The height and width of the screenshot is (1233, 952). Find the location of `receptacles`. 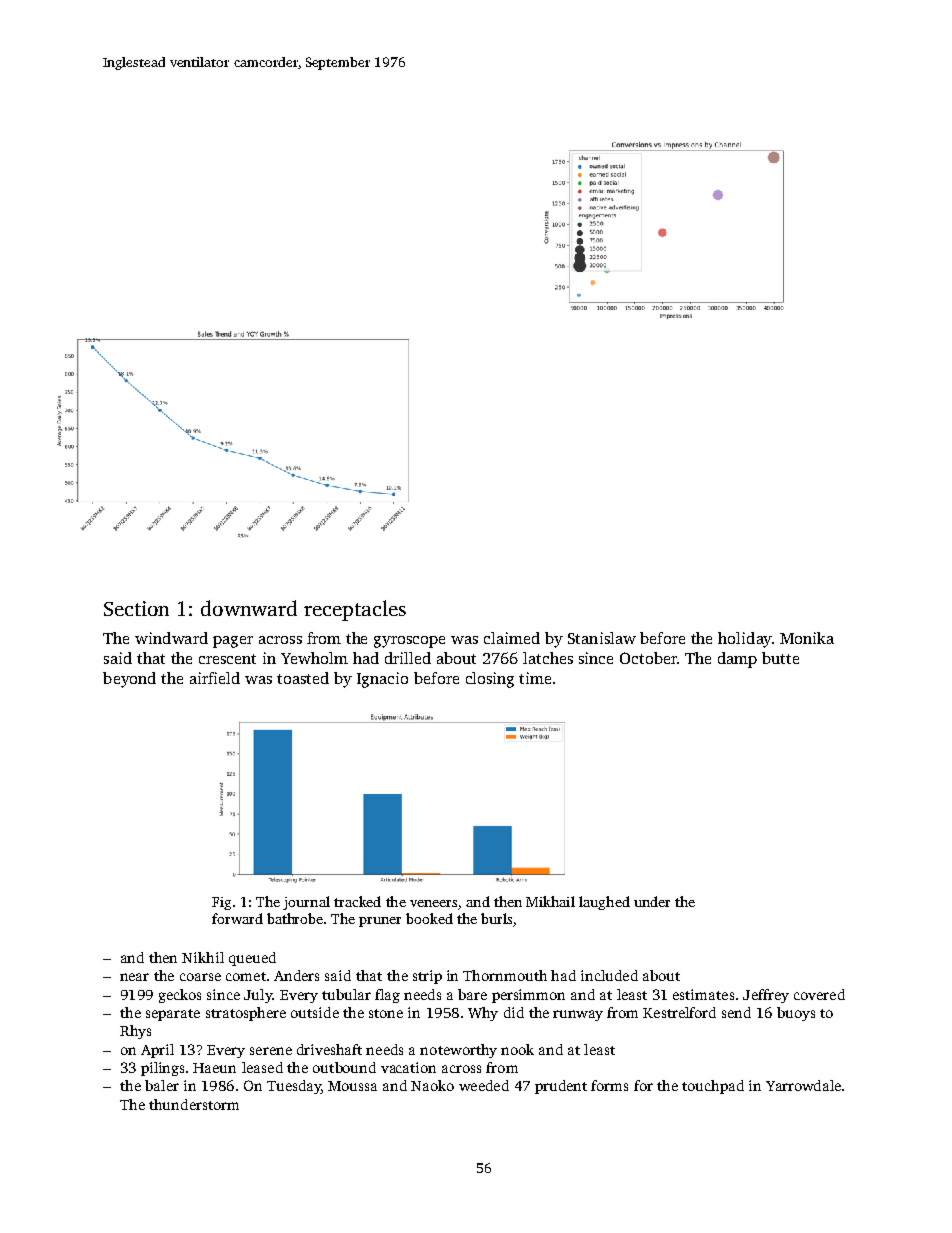

receptacles is located at coordinates (355, 610).
